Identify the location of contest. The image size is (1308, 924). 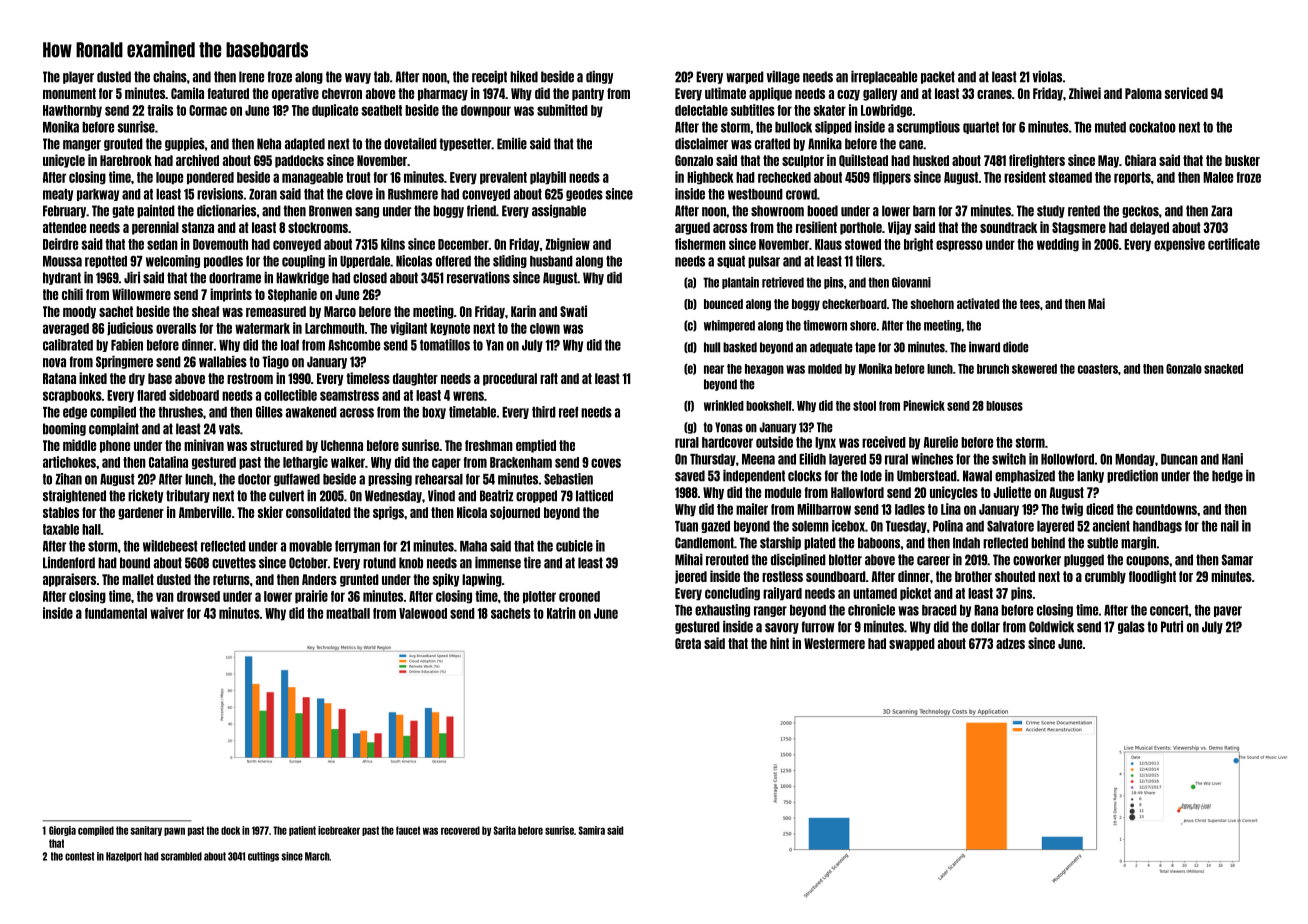
(79, 856).
